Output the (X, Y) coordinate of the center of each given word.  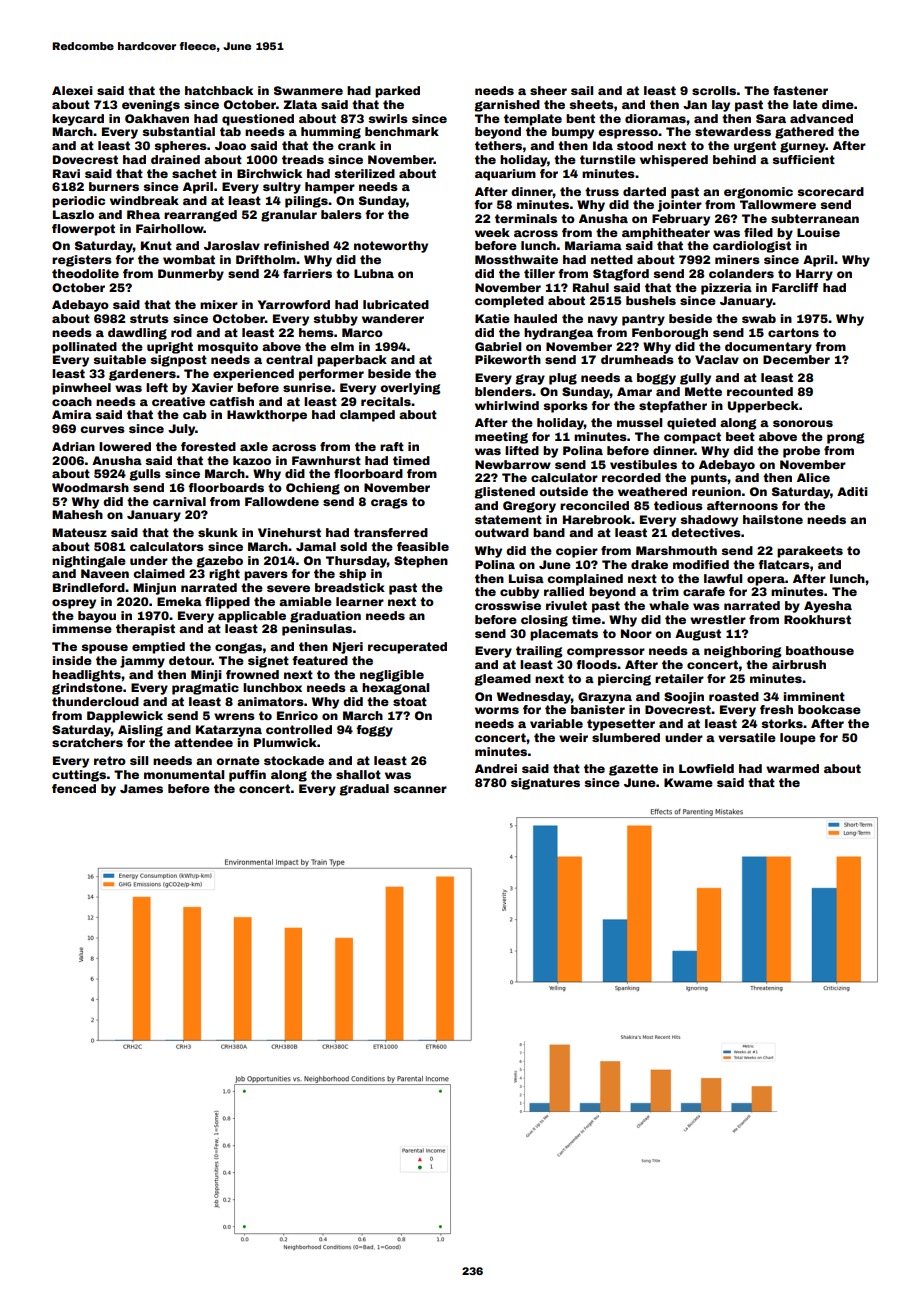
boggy (656, 379)
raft (392, 446)
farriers (307, 273)
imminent (814, 696)
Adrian (73, 446)
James (141, 788)
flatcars (784, 564)
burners (114, 186)
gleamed (503, 680)
